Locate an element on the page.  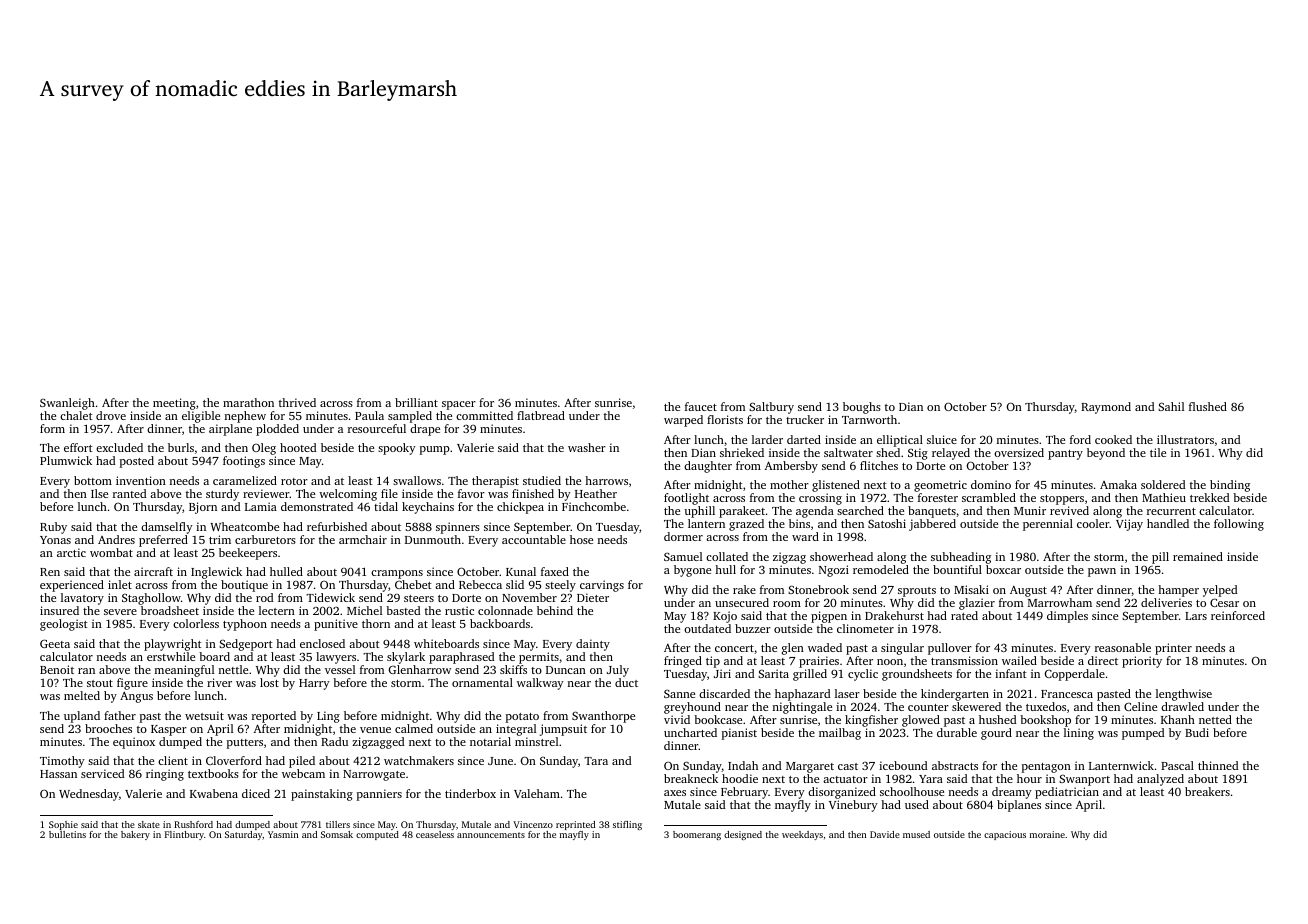
eligible is located at coordinates (201, 417).
